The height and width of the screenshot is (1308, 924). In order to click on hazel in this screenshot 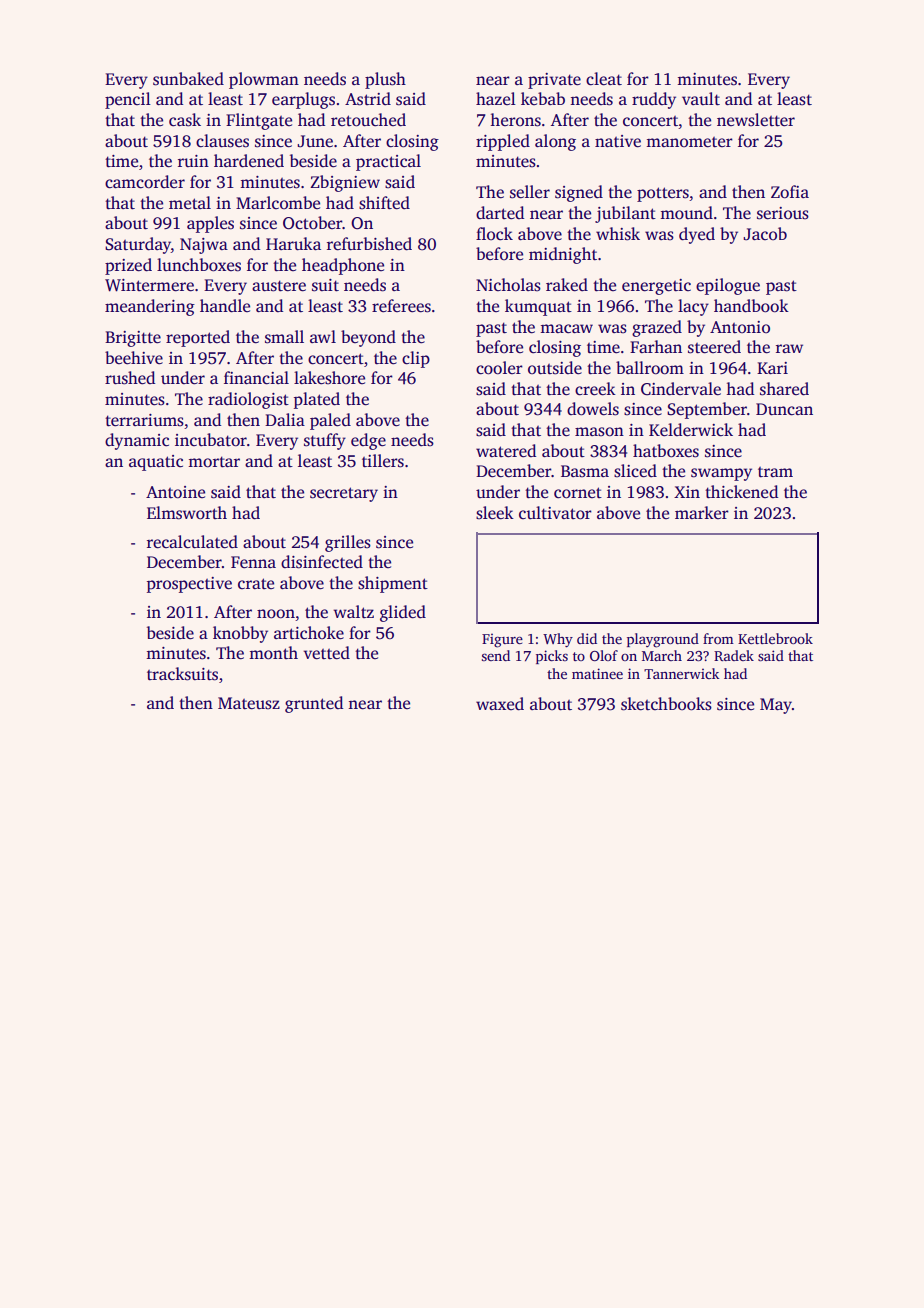, I will do `click(496, 98)`.
